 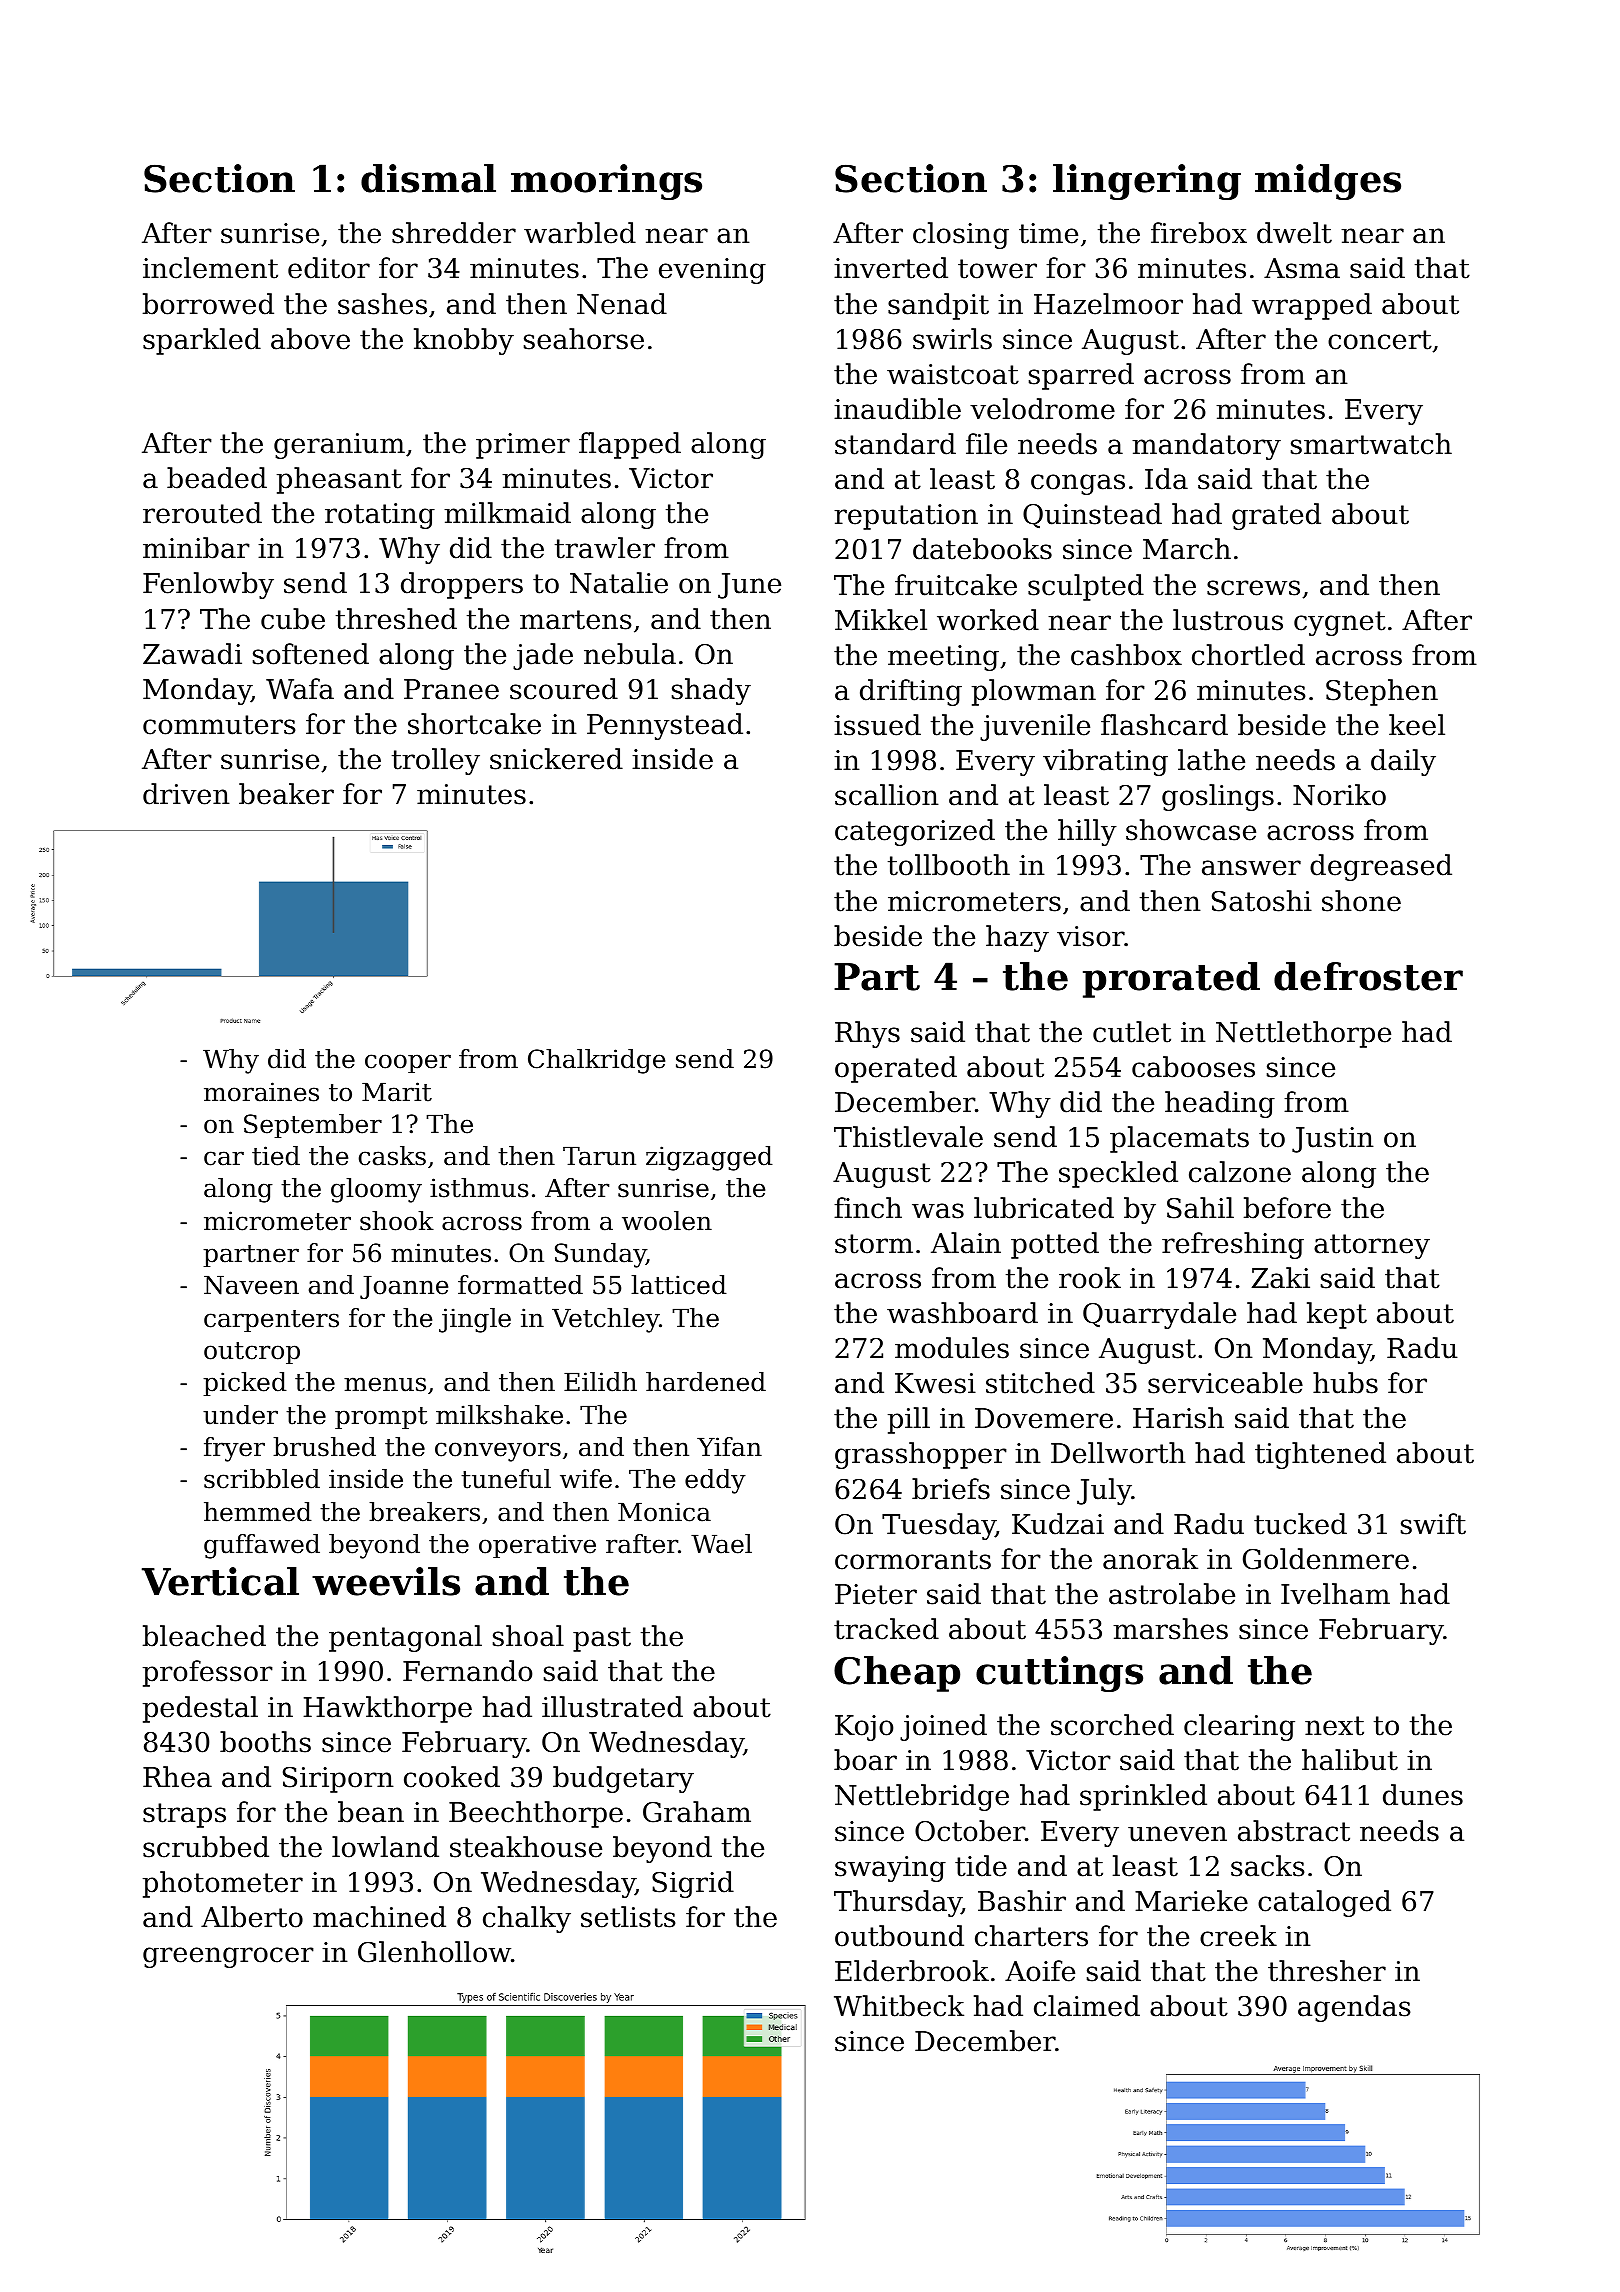 I want to click on Vetchley, so click(x=605, y=1320).
